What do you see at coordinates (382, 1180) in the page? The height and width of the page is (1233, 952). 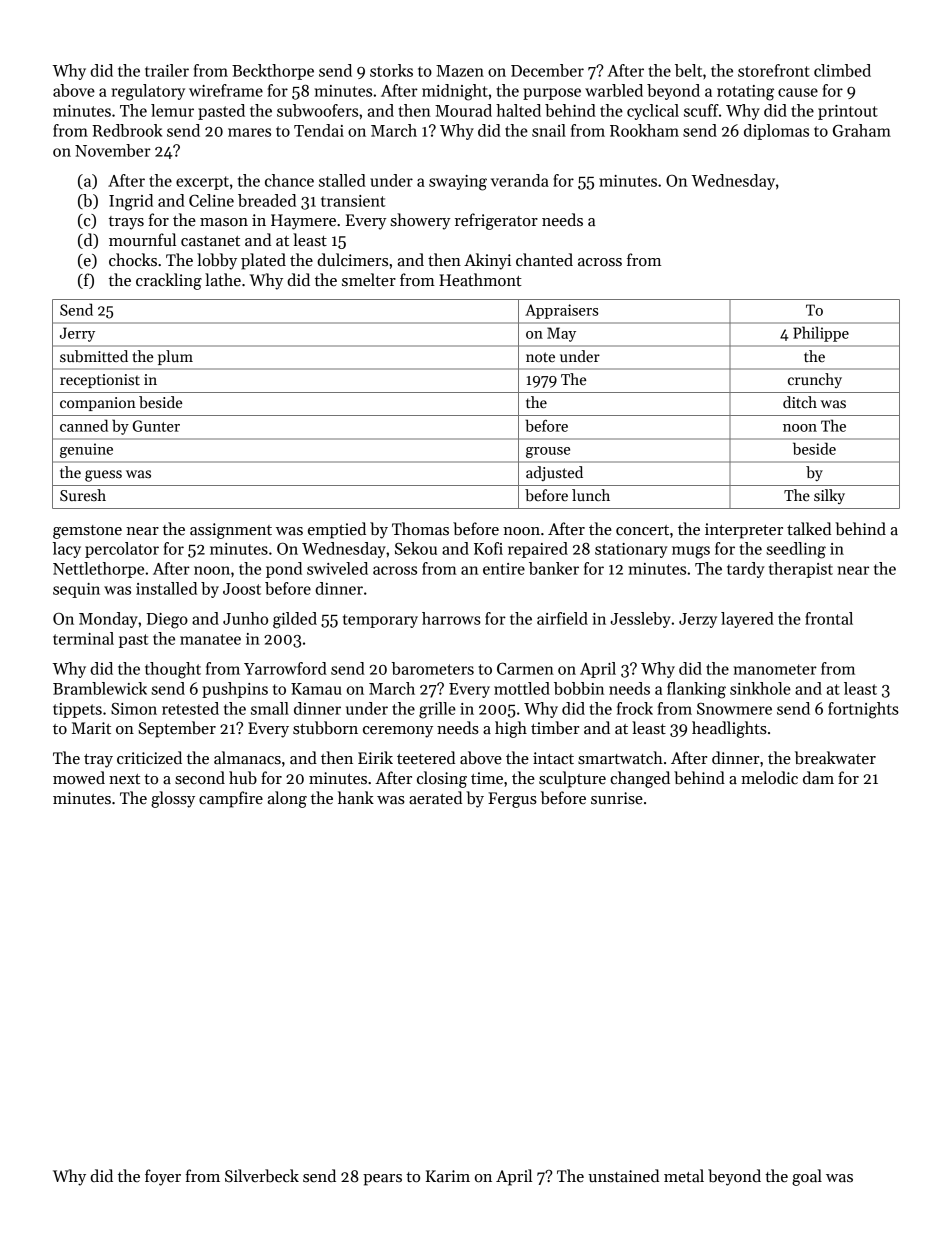 I see `pears` at bounding box center [382, 1180].
